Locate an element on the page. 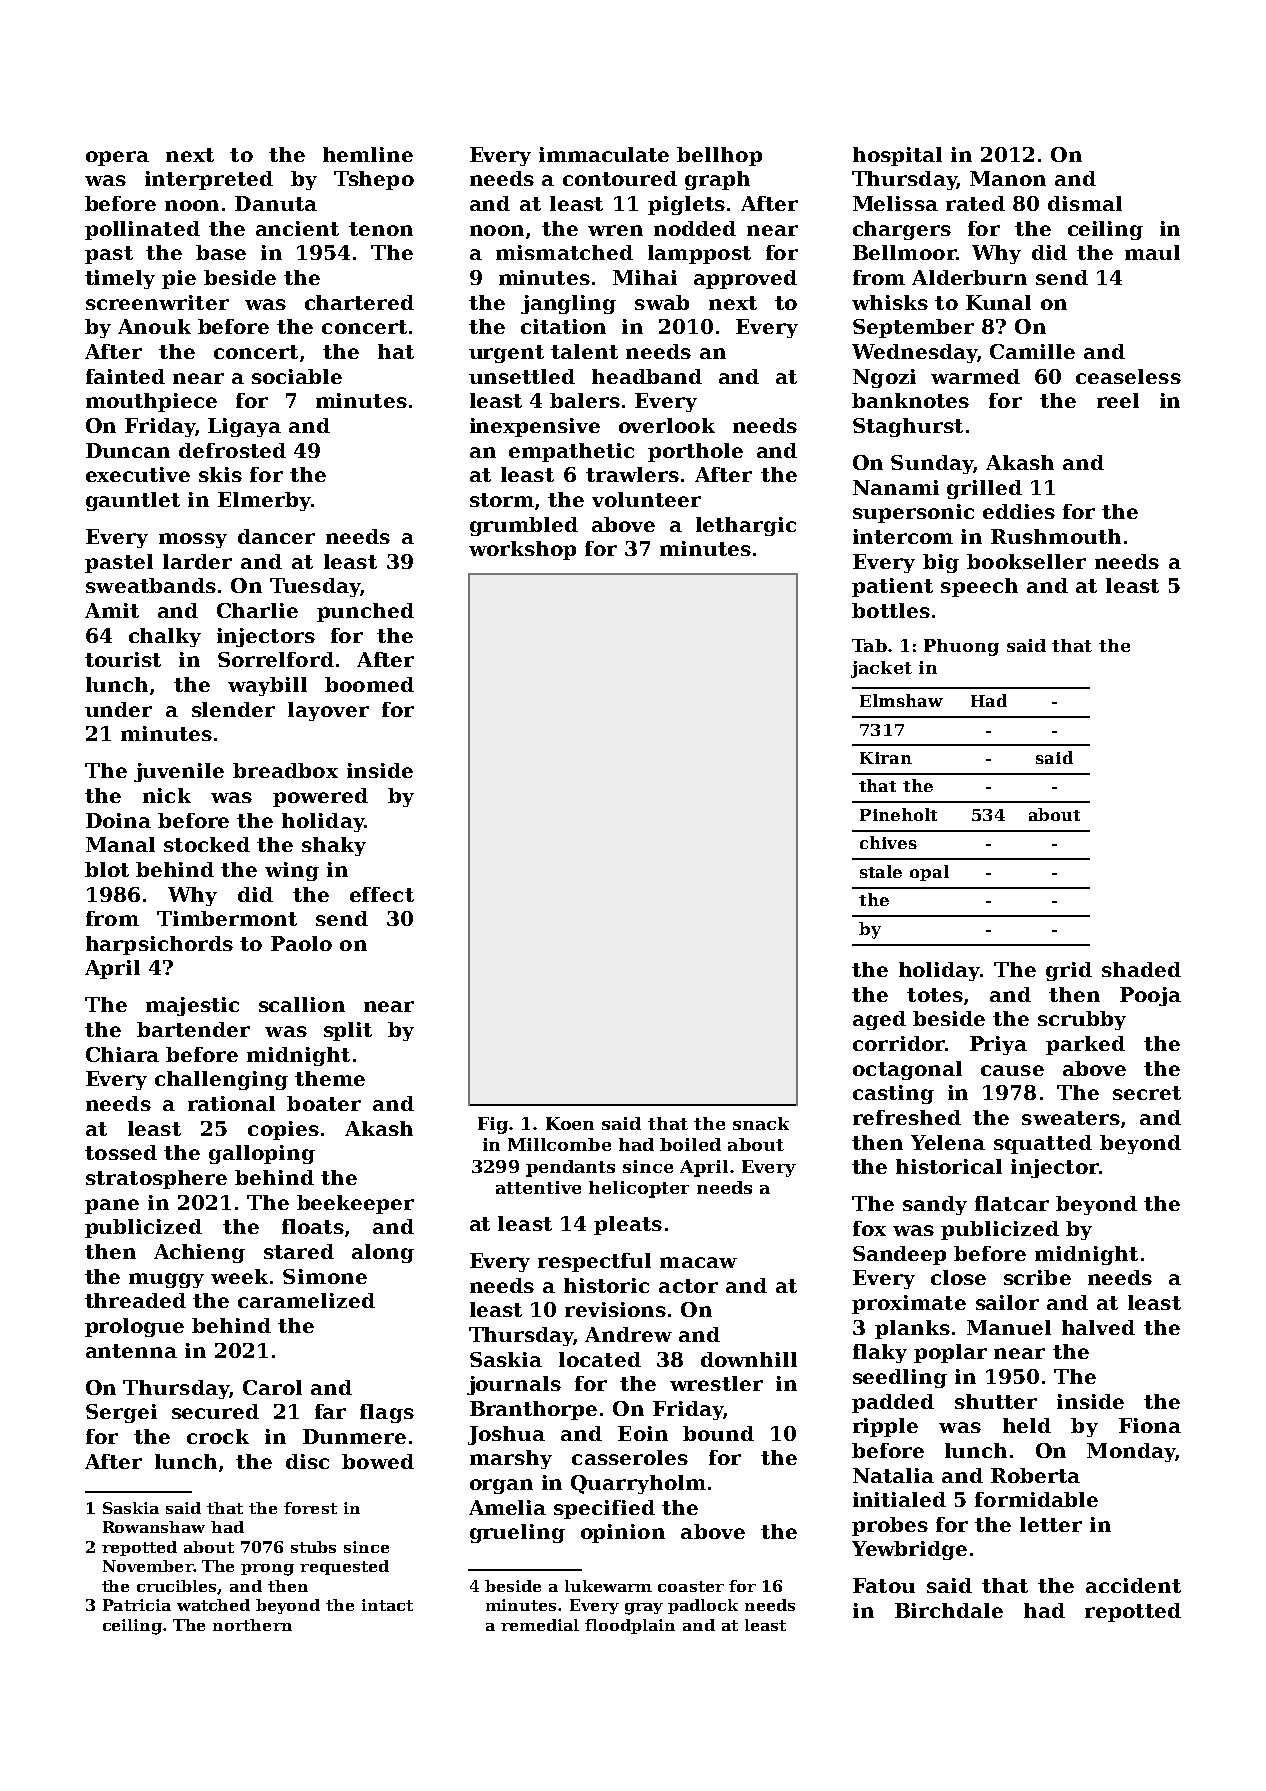 The image size is (1266, 1791). wren is located at coordinates (615, 230).
